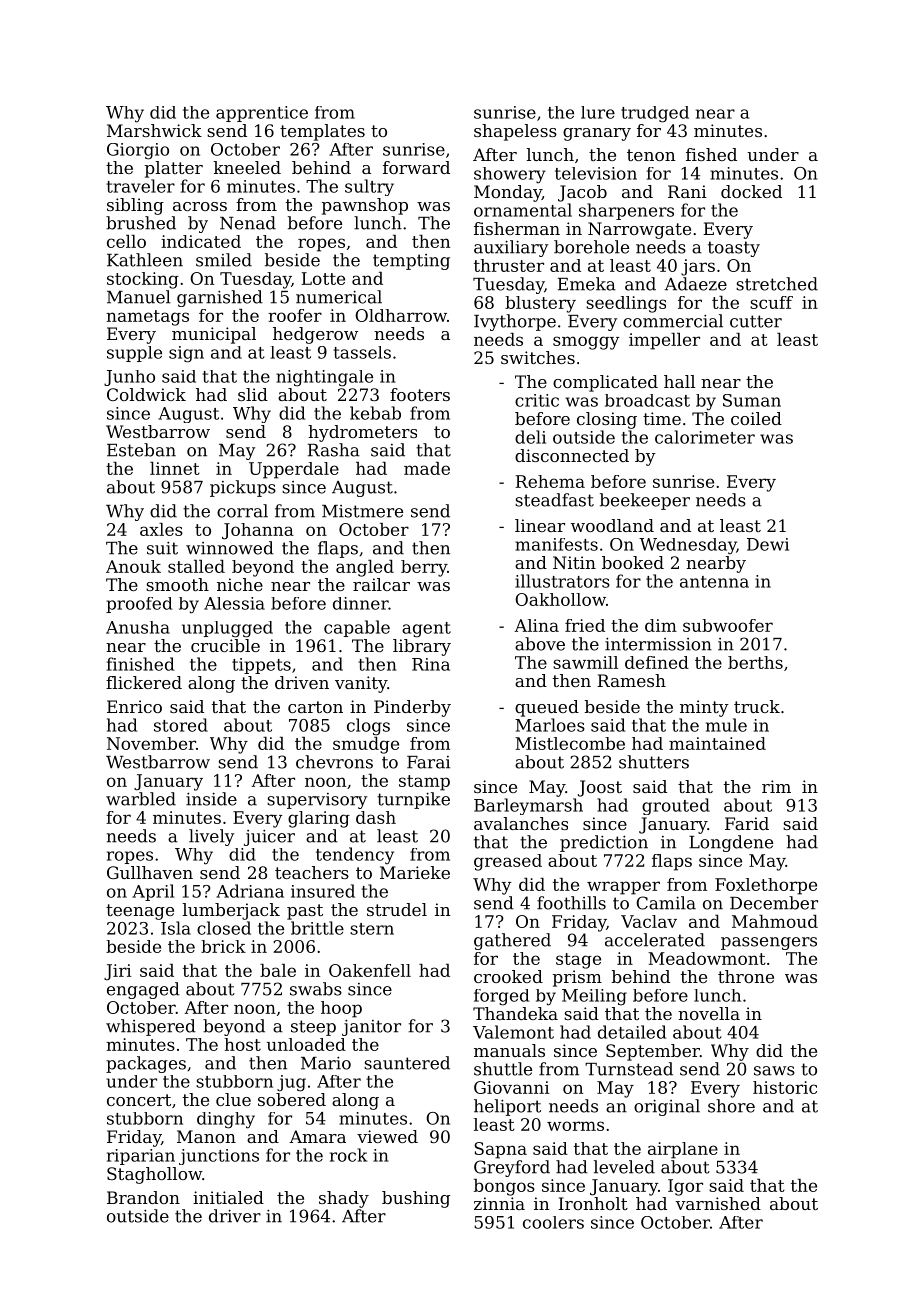 The image size is (924, 1308). I want to click on Upperdale, so click(294, 470).
